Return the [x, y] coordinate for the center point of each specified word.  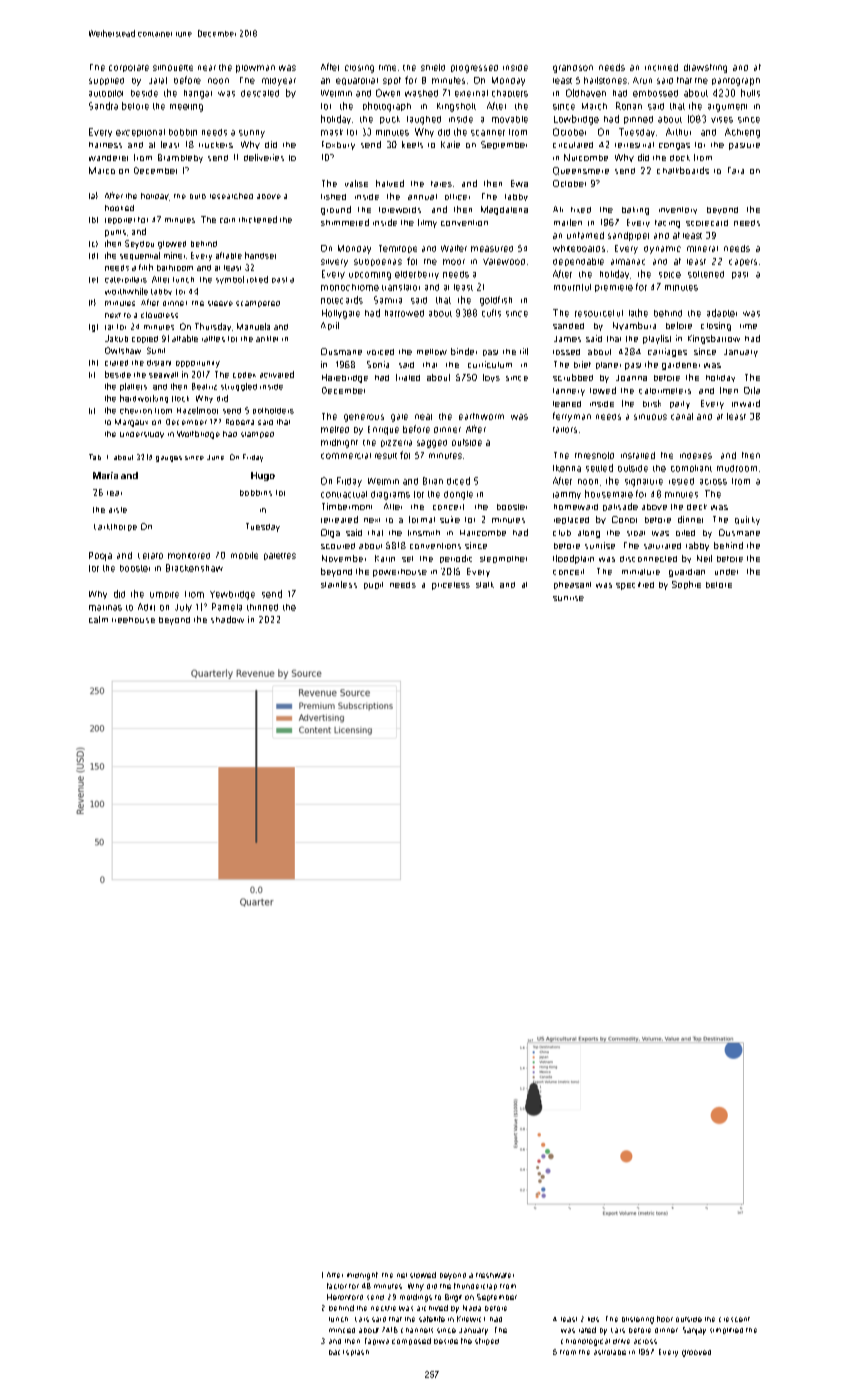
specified [635, 586]
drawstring [705, 68]
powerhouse [400, 573]
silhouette [173, 68]
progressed [474, 69]
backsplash [349, 1353]
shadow [227, 619]
